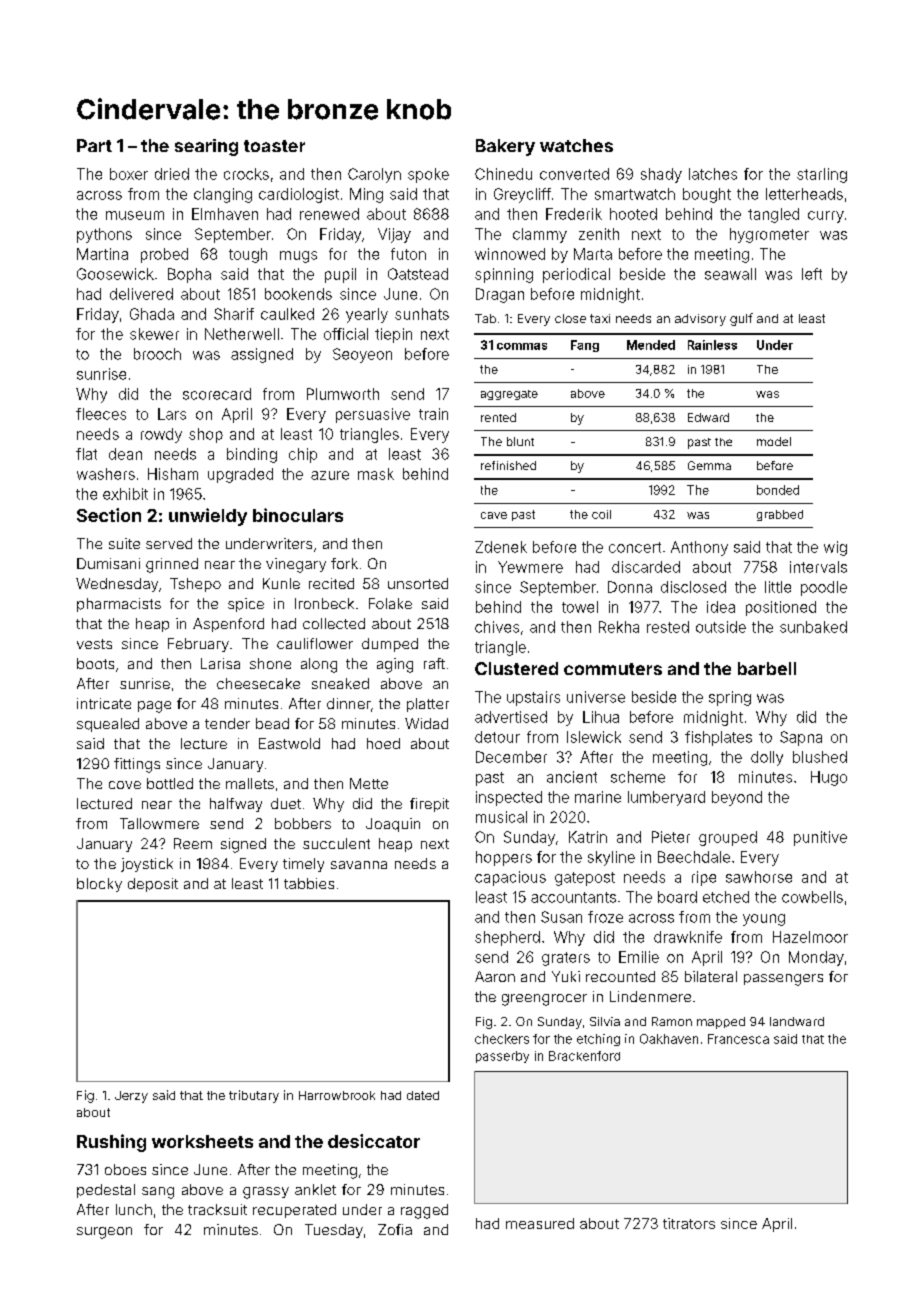 This screenshot has height=1308, width=924. Describe the element at coordinates (797, 1021) in the screenshot. I see `landward` at that location.
